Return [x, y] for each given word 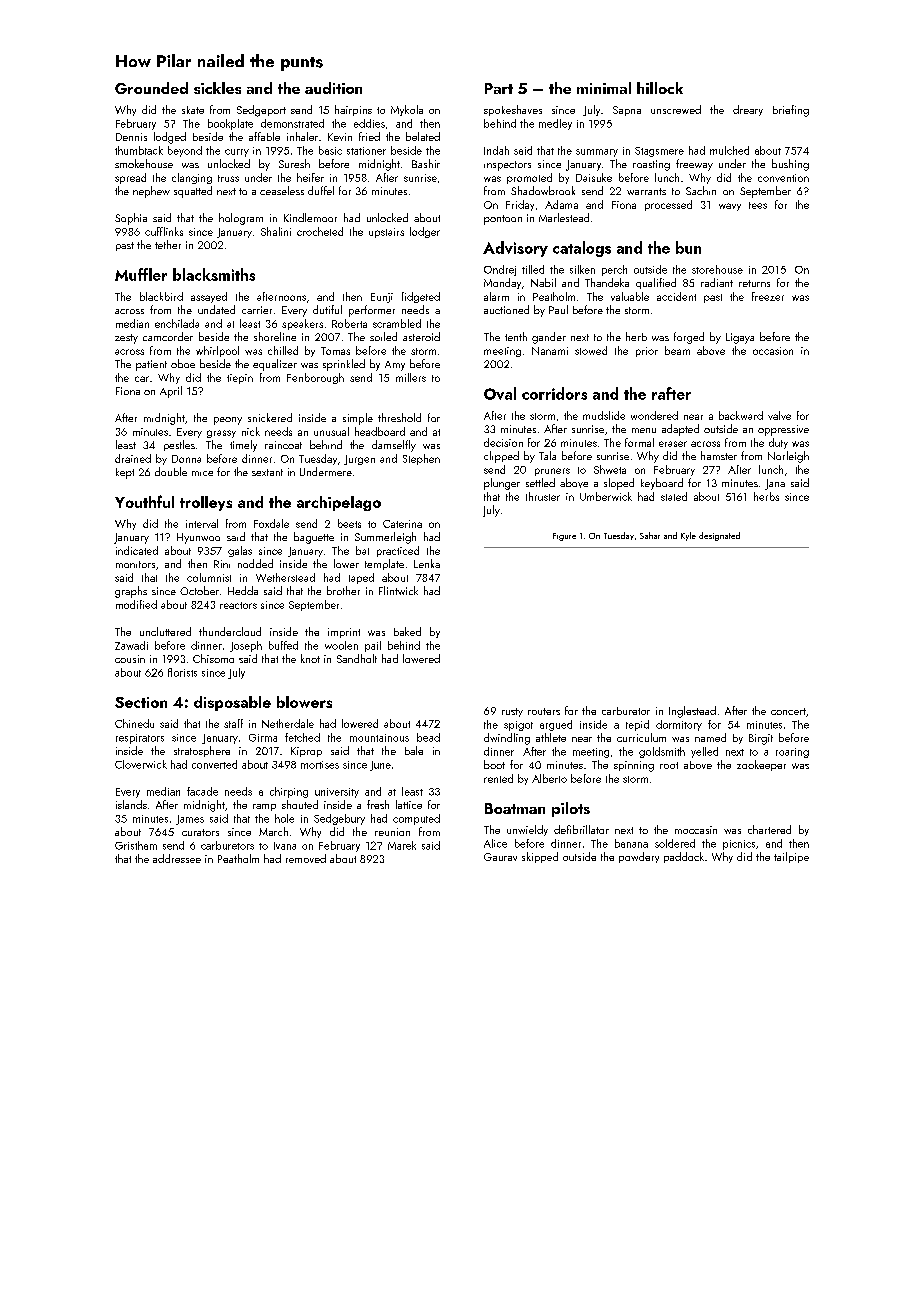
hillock [660, 88]
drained [133, 458]
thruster [543, 496]
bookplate [230, 124]
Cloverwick [141, 764]
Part [499, 88]
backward [741, 415]
